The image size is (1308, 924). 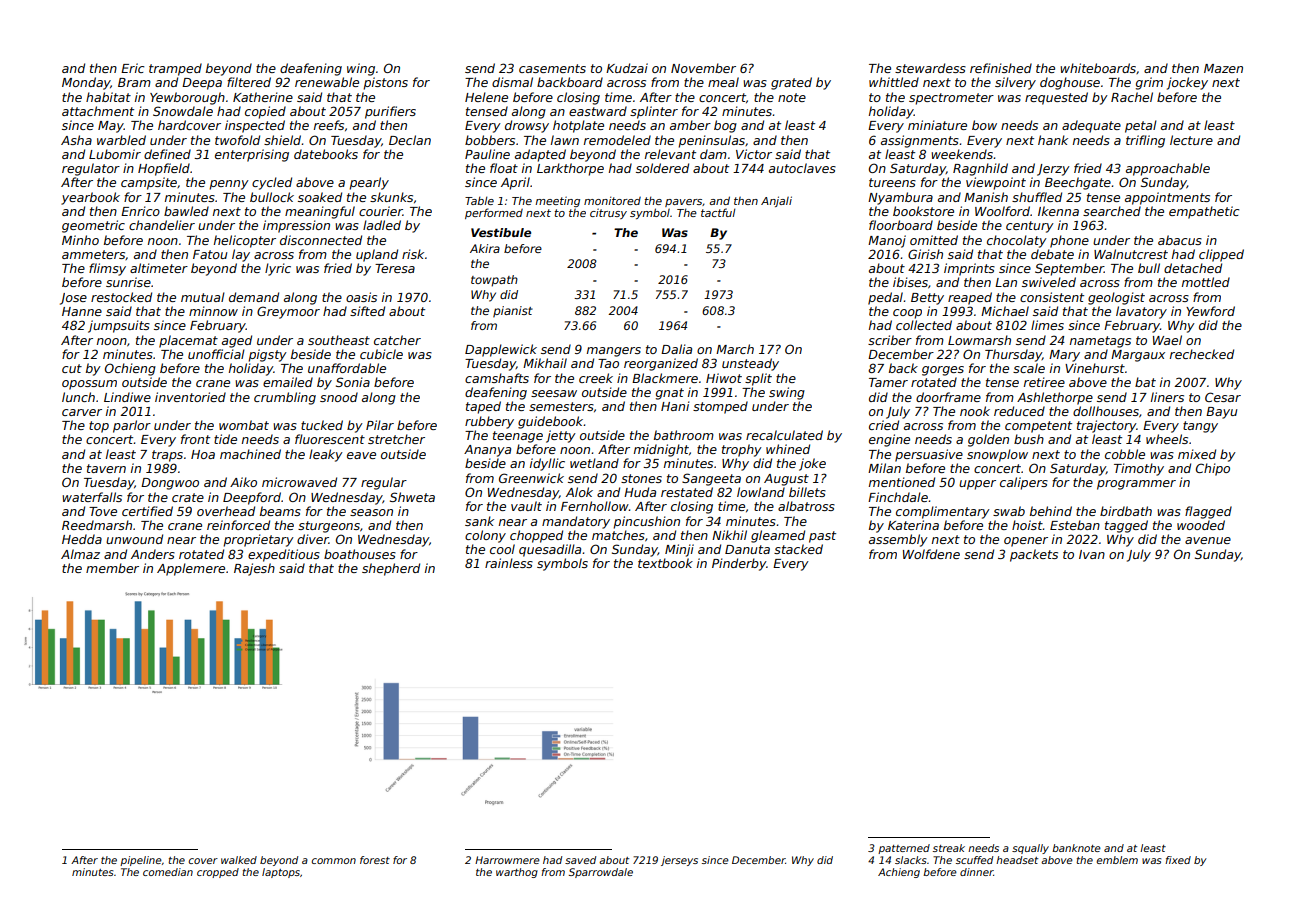 I want to click on tactful, so click(x=718, y=212).
